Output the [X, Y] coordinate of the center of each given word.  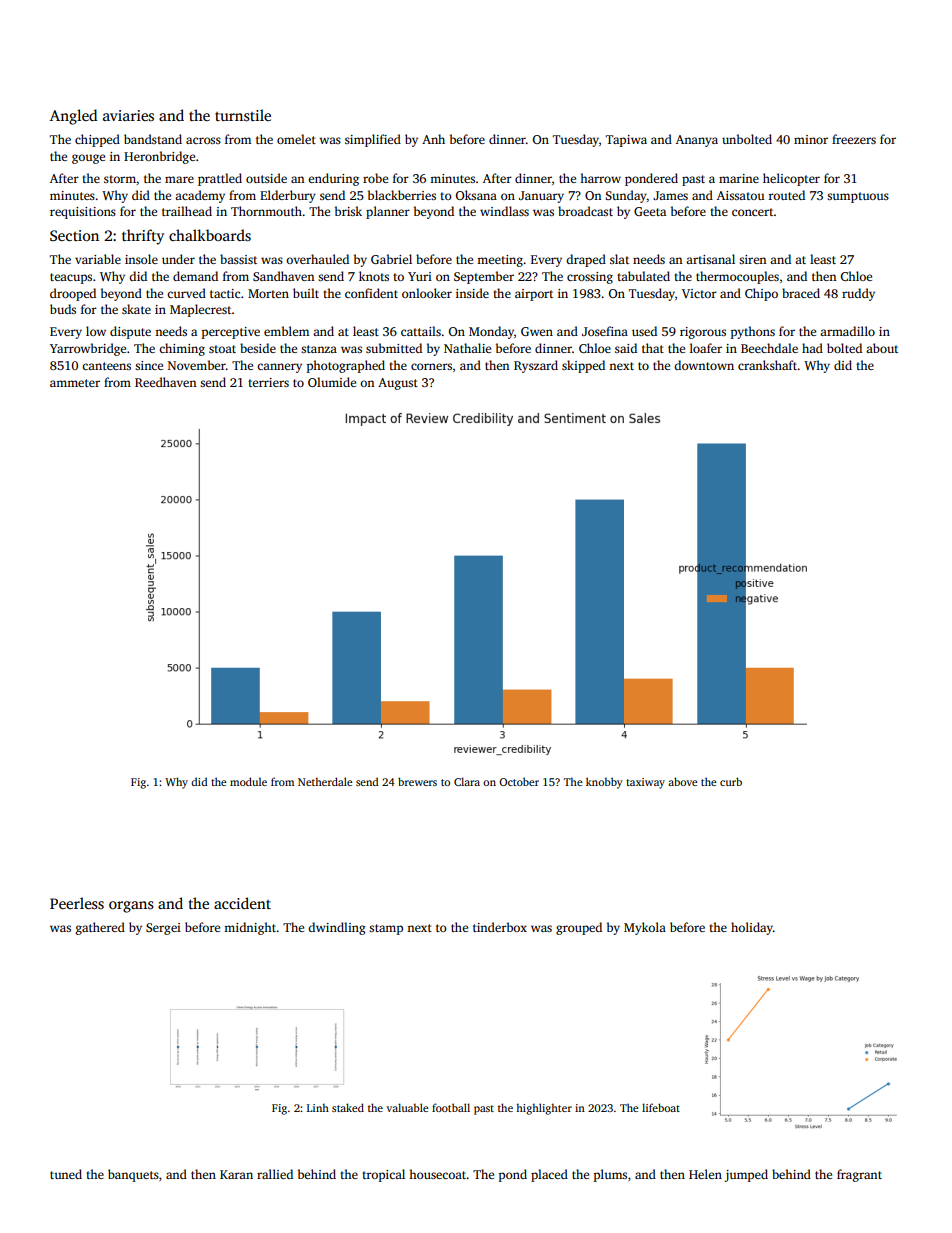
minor [811, 139]
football [451, 1107]
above [682, 781]
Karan [236, 1174]
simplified [373, 140]
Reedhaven [165, 382]
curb [731, 781]
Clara [467, 781]
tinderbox [500, 927]
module [248, 781]
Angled [73, 117]
